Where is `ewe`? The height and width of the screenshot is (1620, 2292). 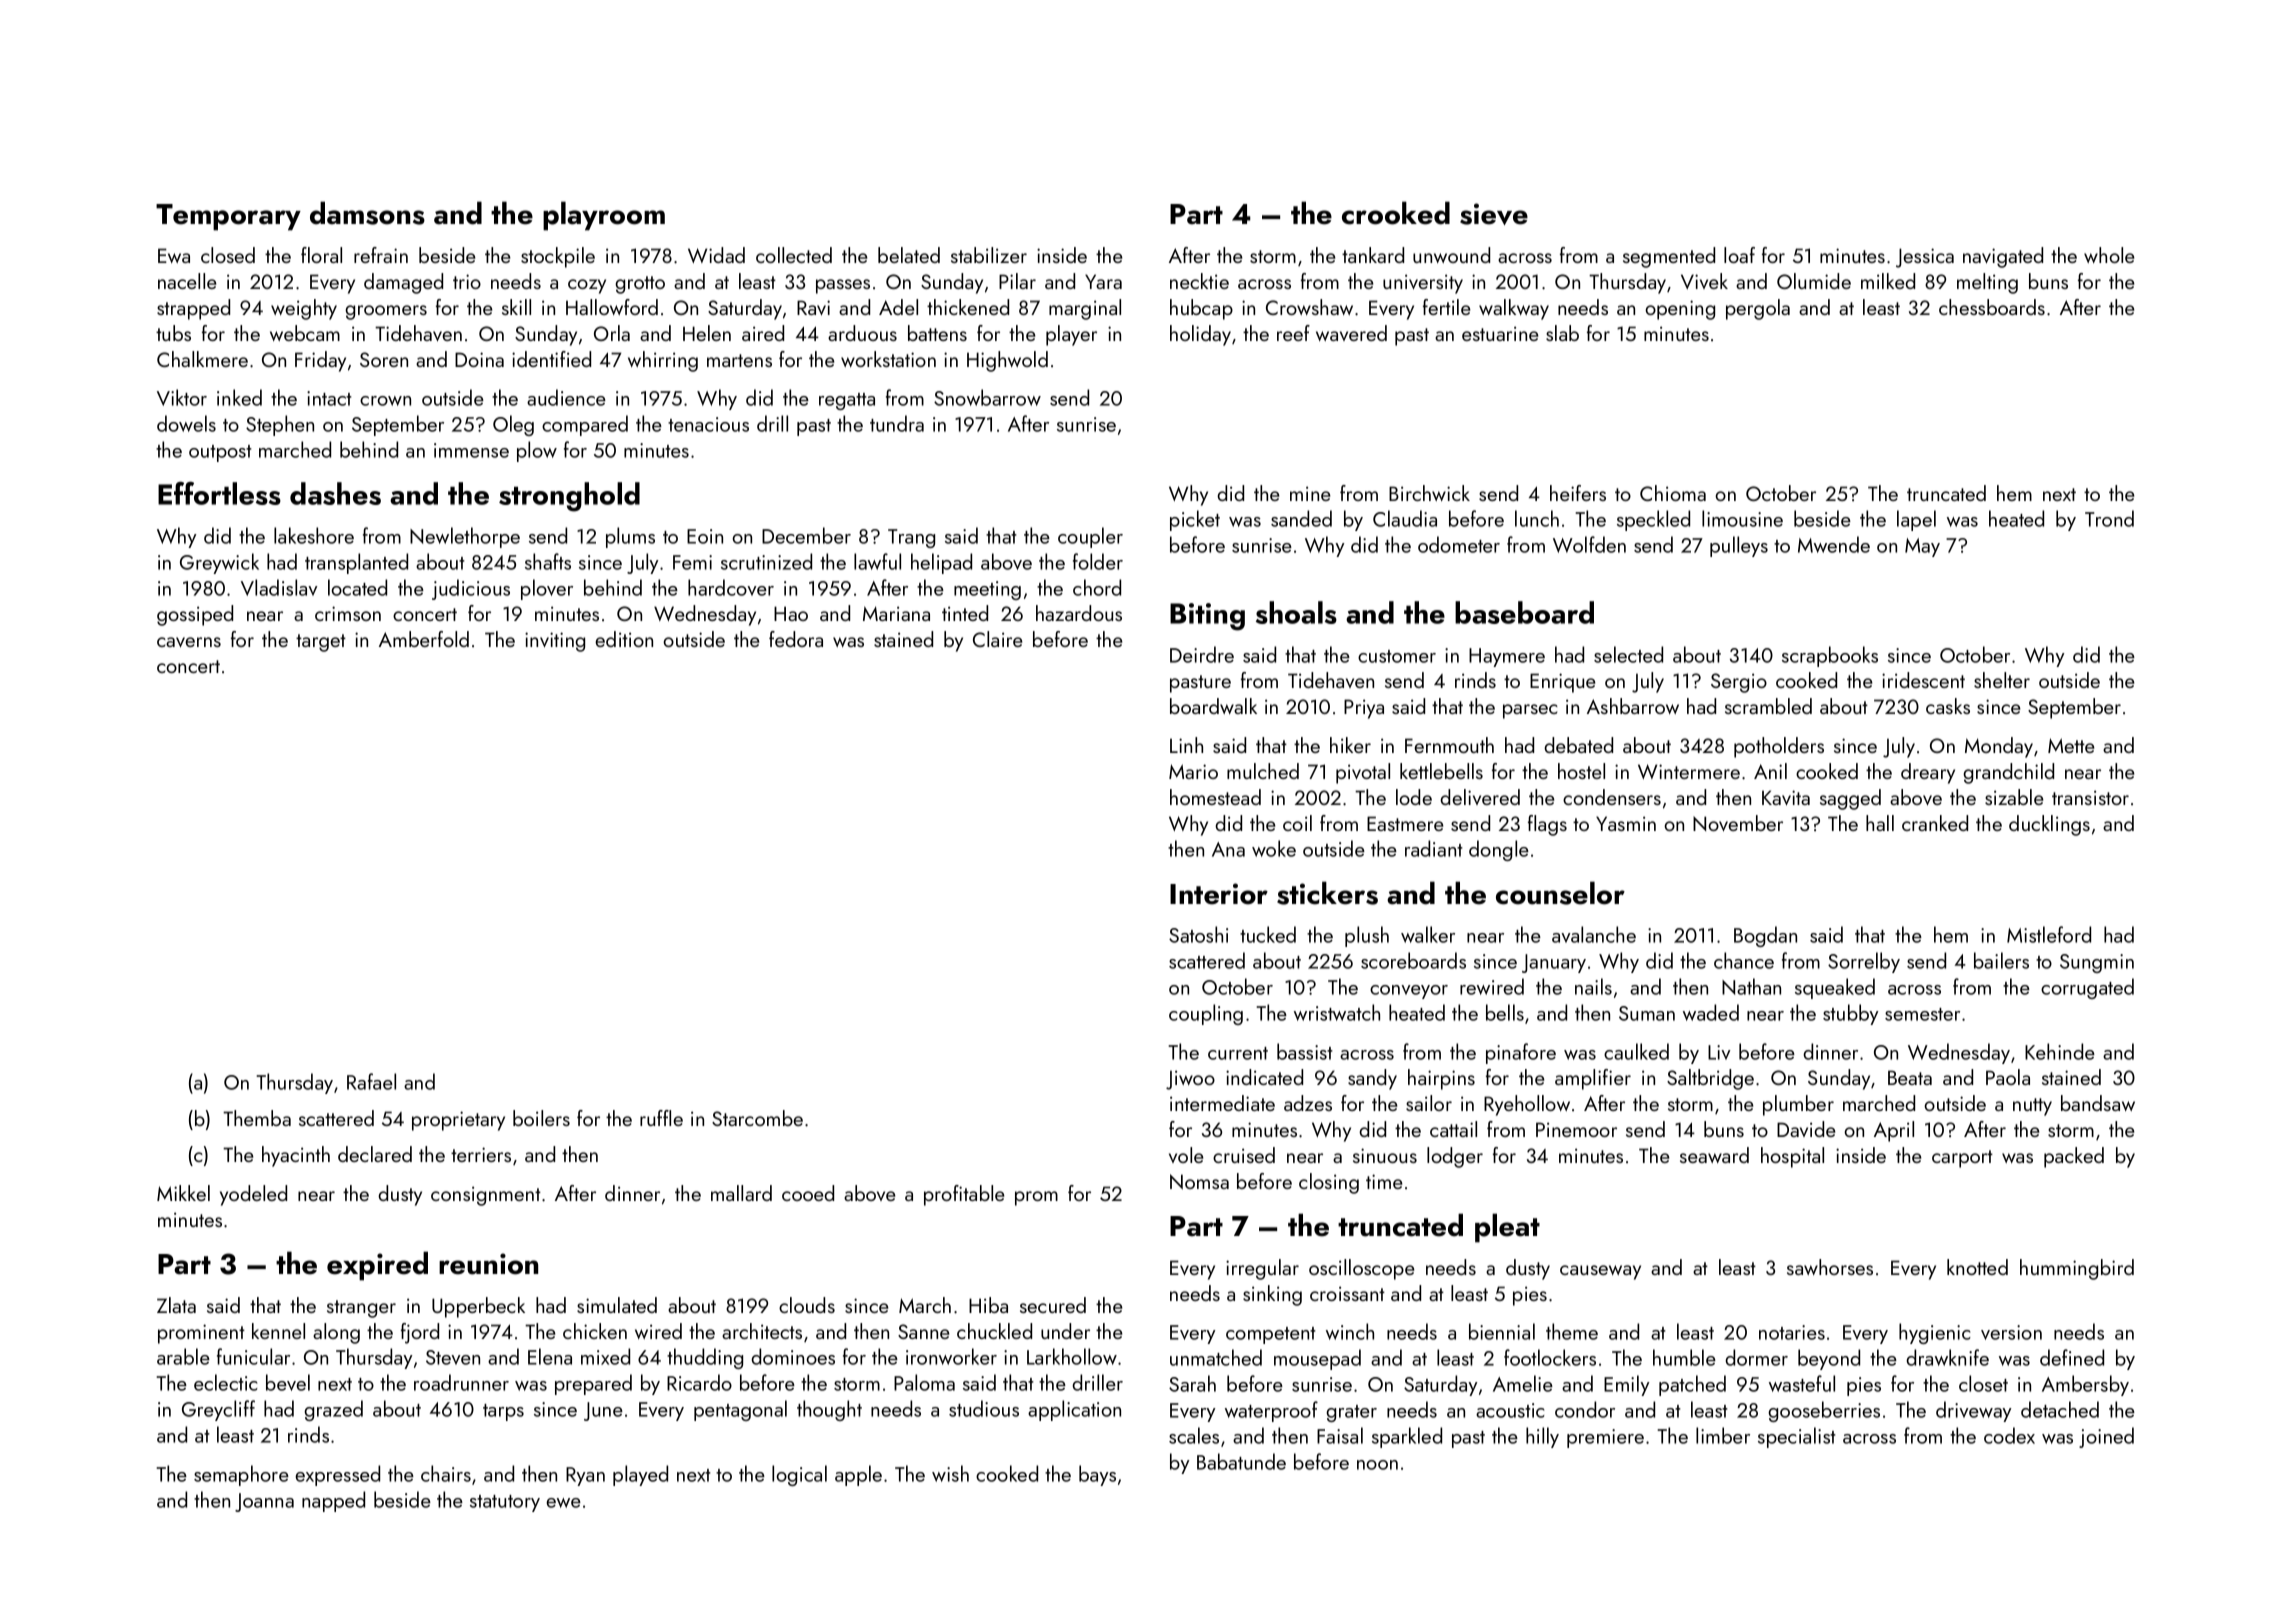 ewe is located at coordinates (563, 1503).
